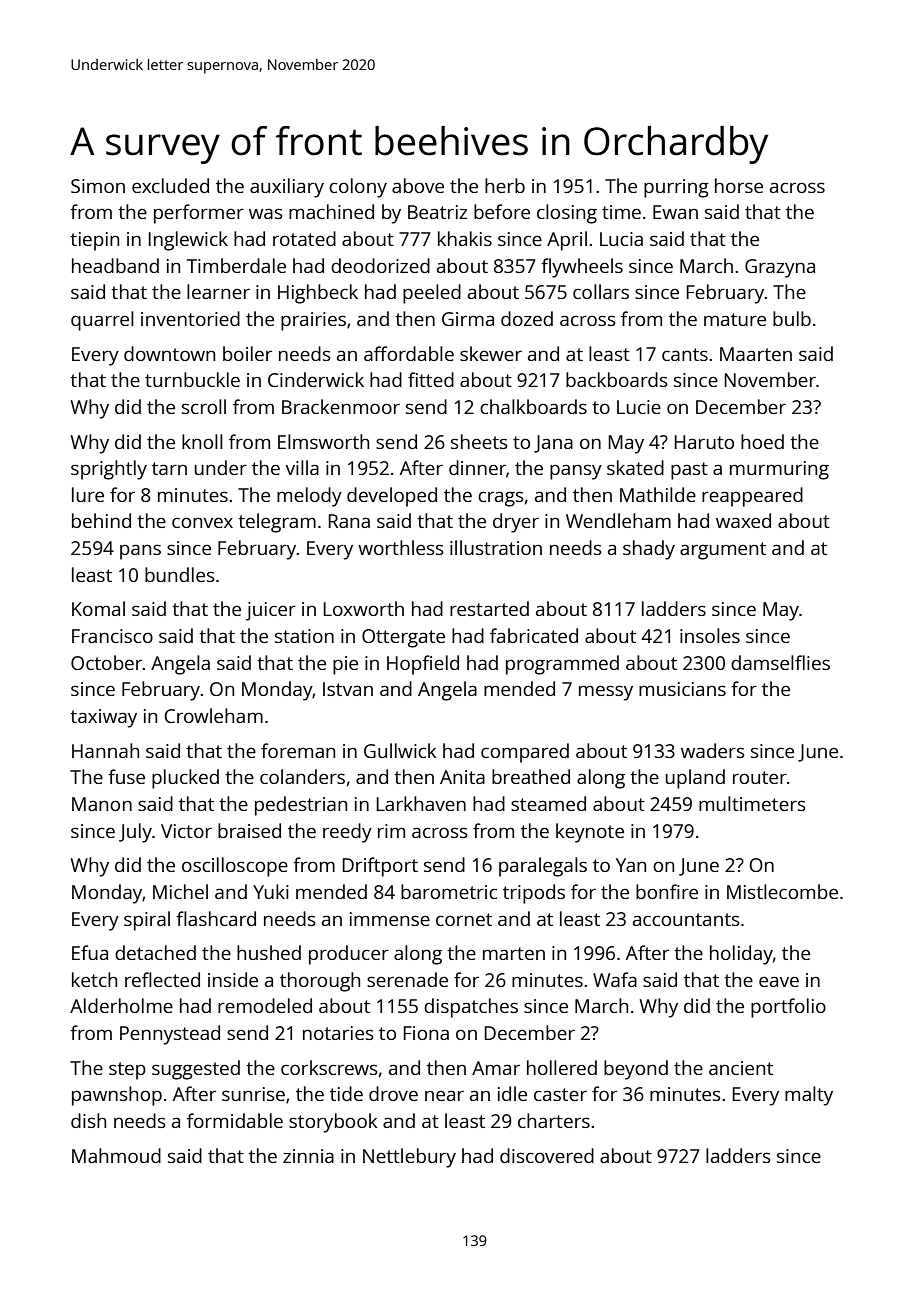 The image size is (924, 1308). Describe the element at coordinates (739, 185) in the page. I see `horse` at that location.
